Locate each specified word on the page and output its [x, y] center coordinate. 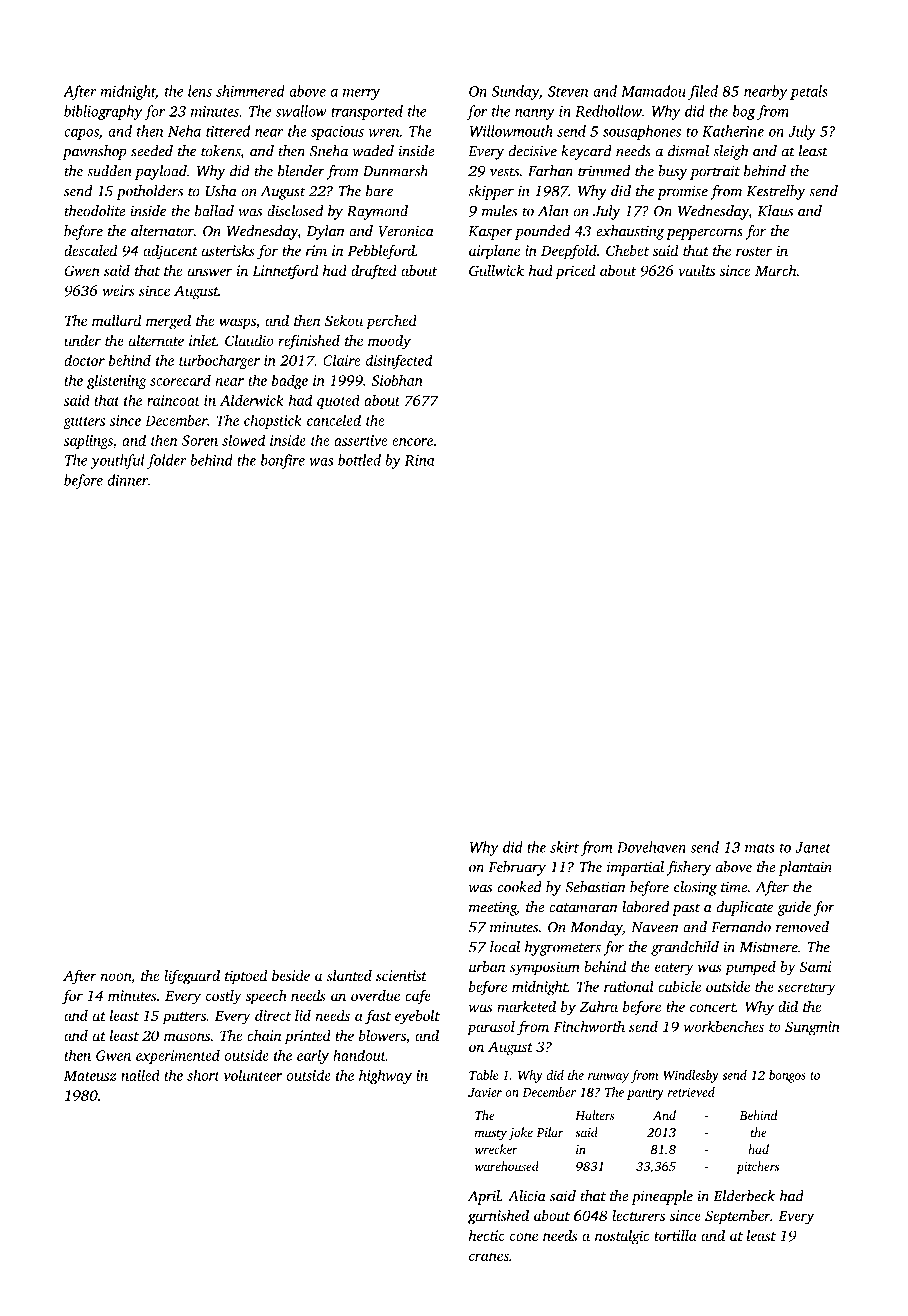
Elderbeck [744, 1196]
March [776, 270]
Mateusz [90, 1075]
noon [115, 977]
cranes [489, 1257]
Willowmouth [511, 131]
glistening [116, 381]
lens [200, 91]
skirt [564, 847]
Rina [419, 460]
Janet [813, 847]
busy [673, 172]
